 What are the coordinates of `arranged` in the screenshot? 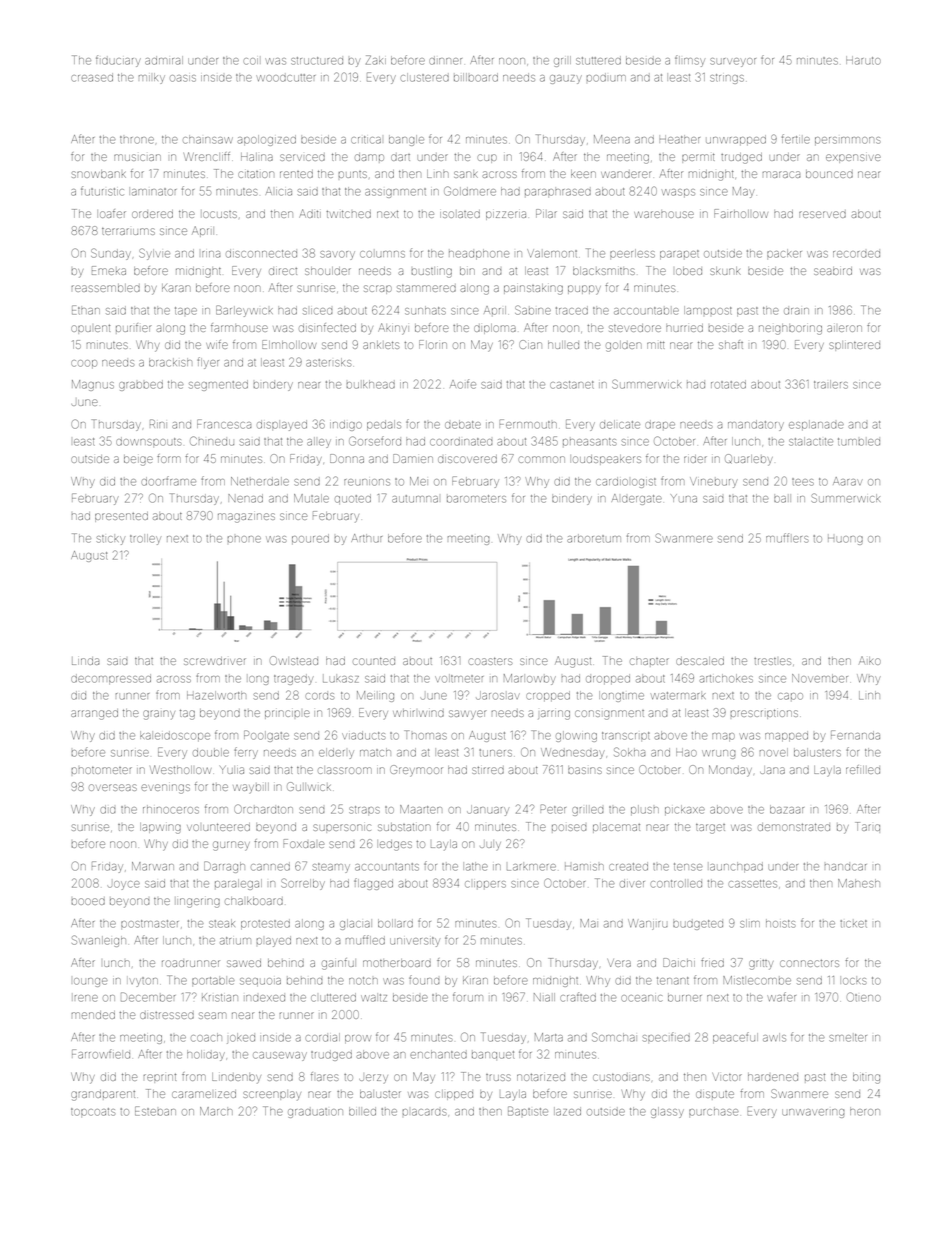 It's located at (94, 714).
